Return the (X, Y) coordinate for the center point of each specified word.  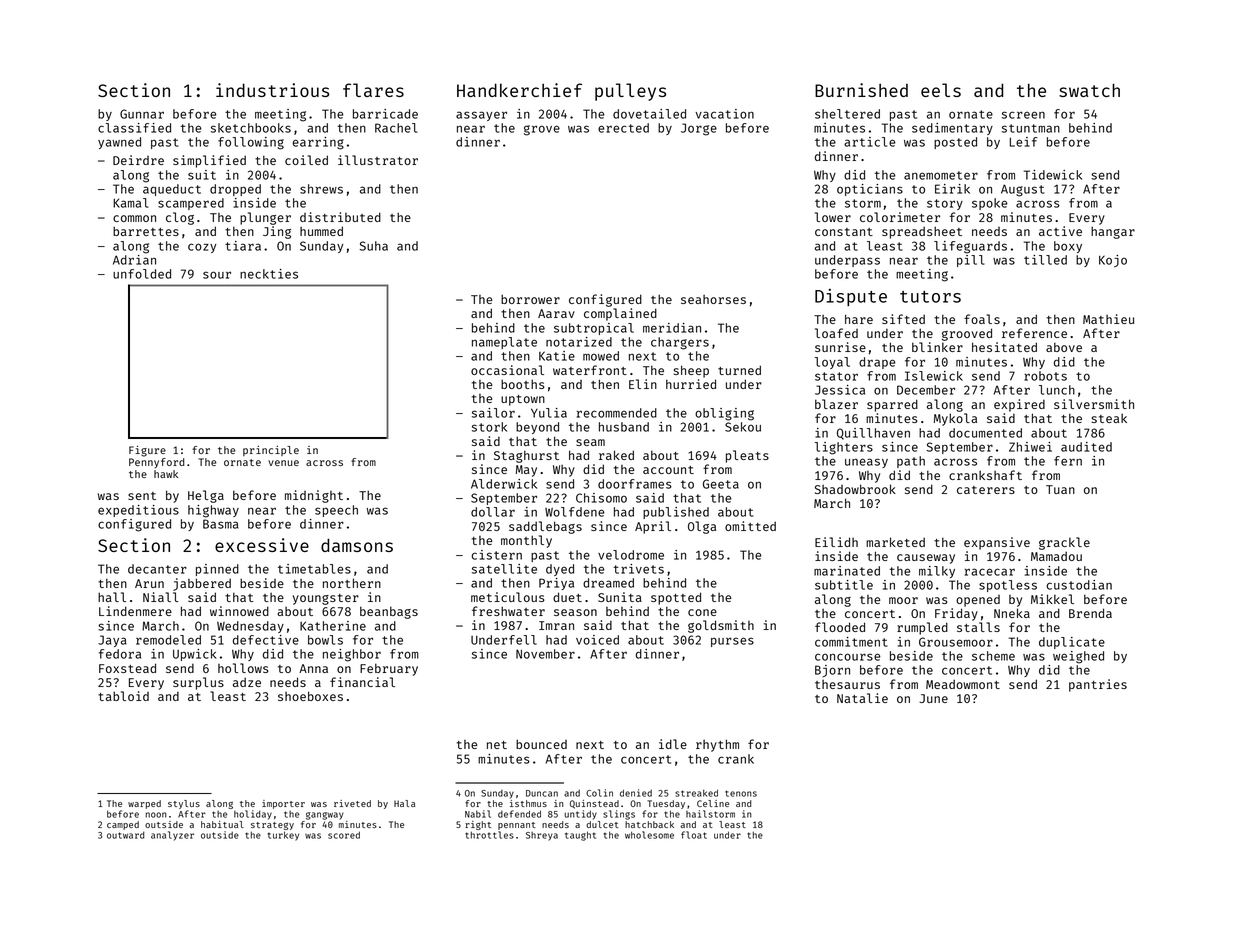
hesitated (1004, 347)
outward (126, 835)
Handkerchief (519, 90)
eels (941, 90)
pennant (517, 826)
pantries (1098, 685)
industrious (272, 90)
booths (523, 384)
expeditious (138, 511)
